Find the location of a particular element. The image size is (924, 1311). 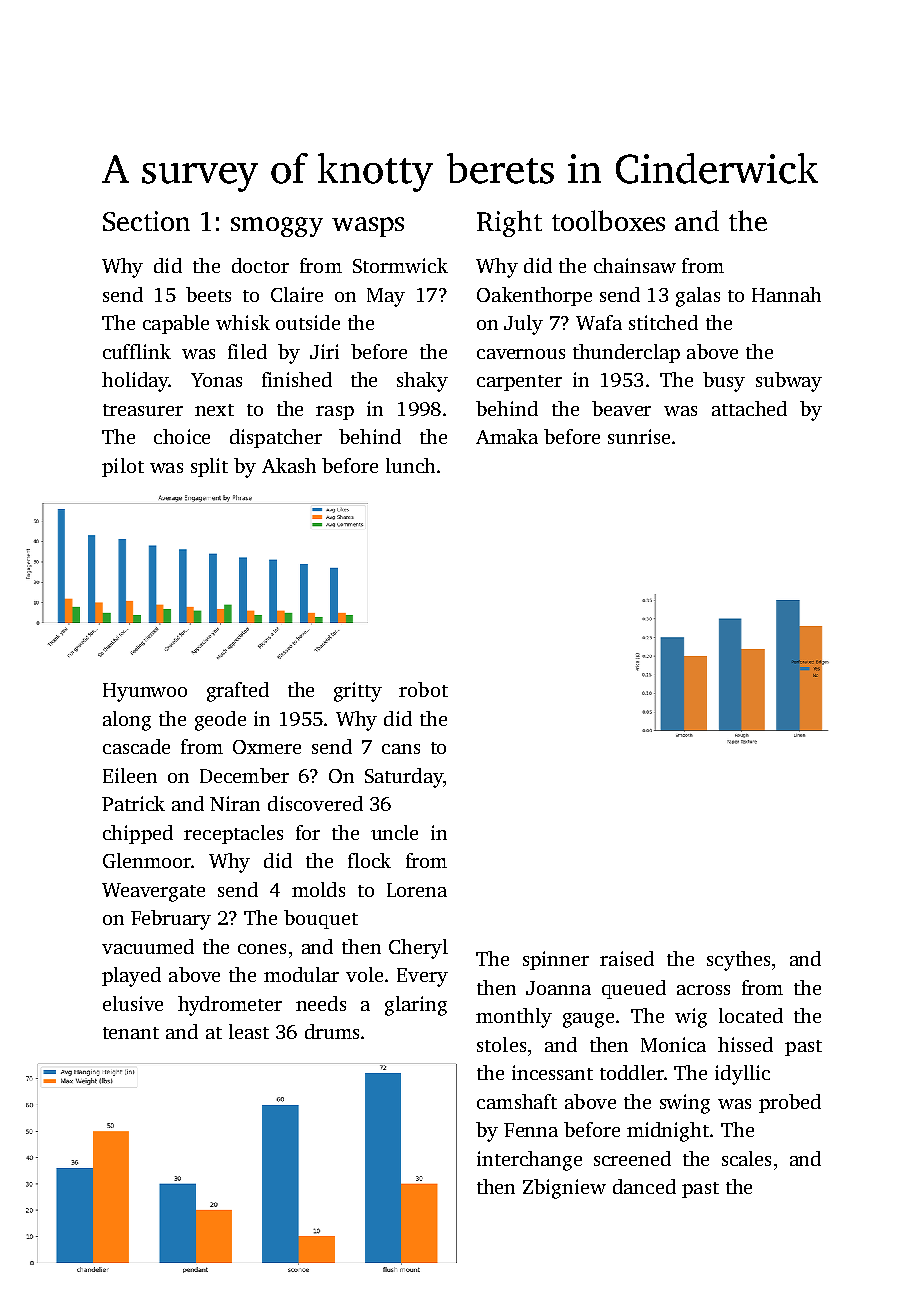

Section is located at coordinates (146, 221).
